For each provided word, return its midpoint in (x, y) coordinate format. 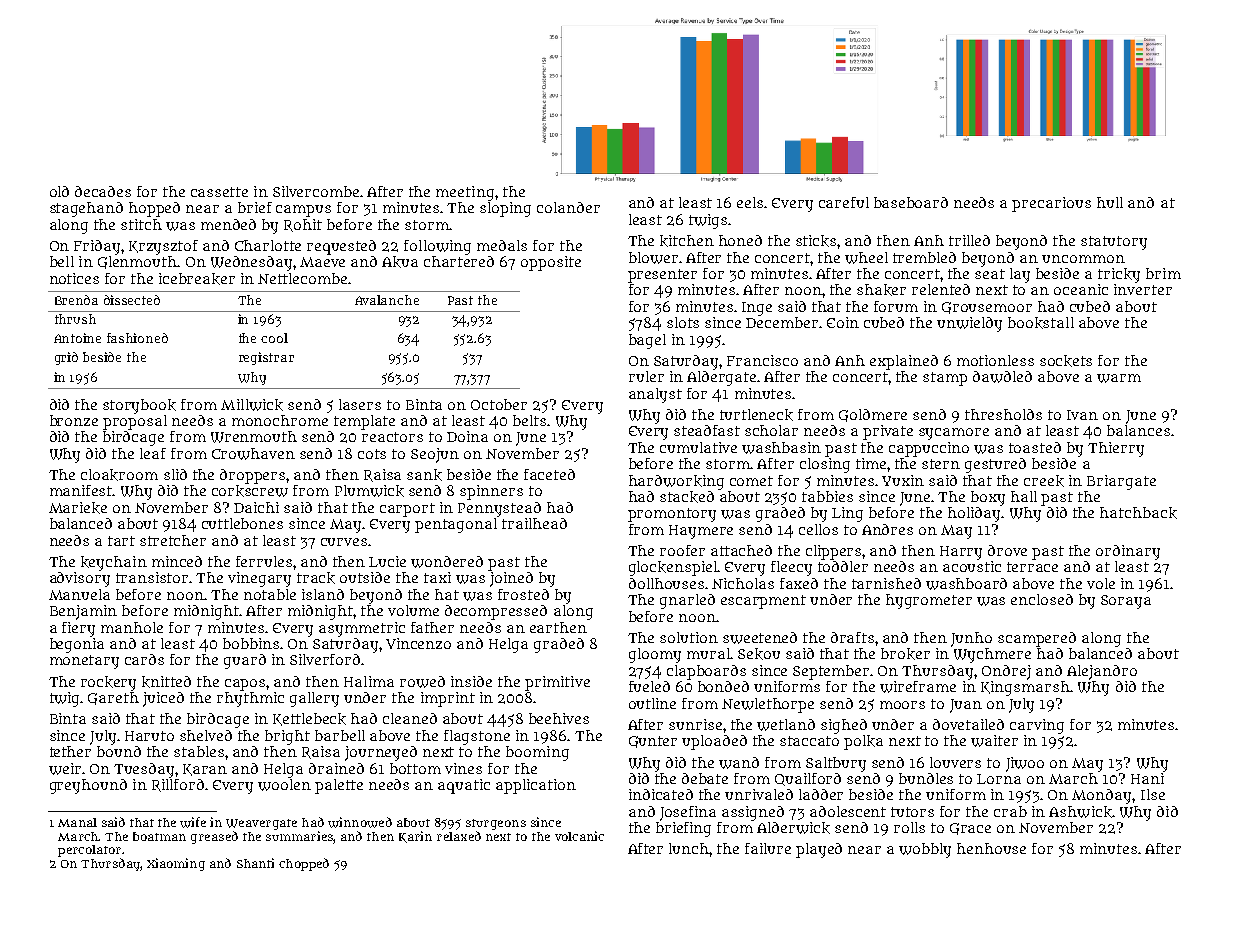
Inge (757, 309)
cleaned (410, 718)
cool (274, 338)
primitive (557, 683)
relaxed (459, 836)
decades (103, 191)
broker (905, 654)
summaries (300, 836)
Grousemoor (987, 308)
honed (740, 240)
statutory (1114, 243)
